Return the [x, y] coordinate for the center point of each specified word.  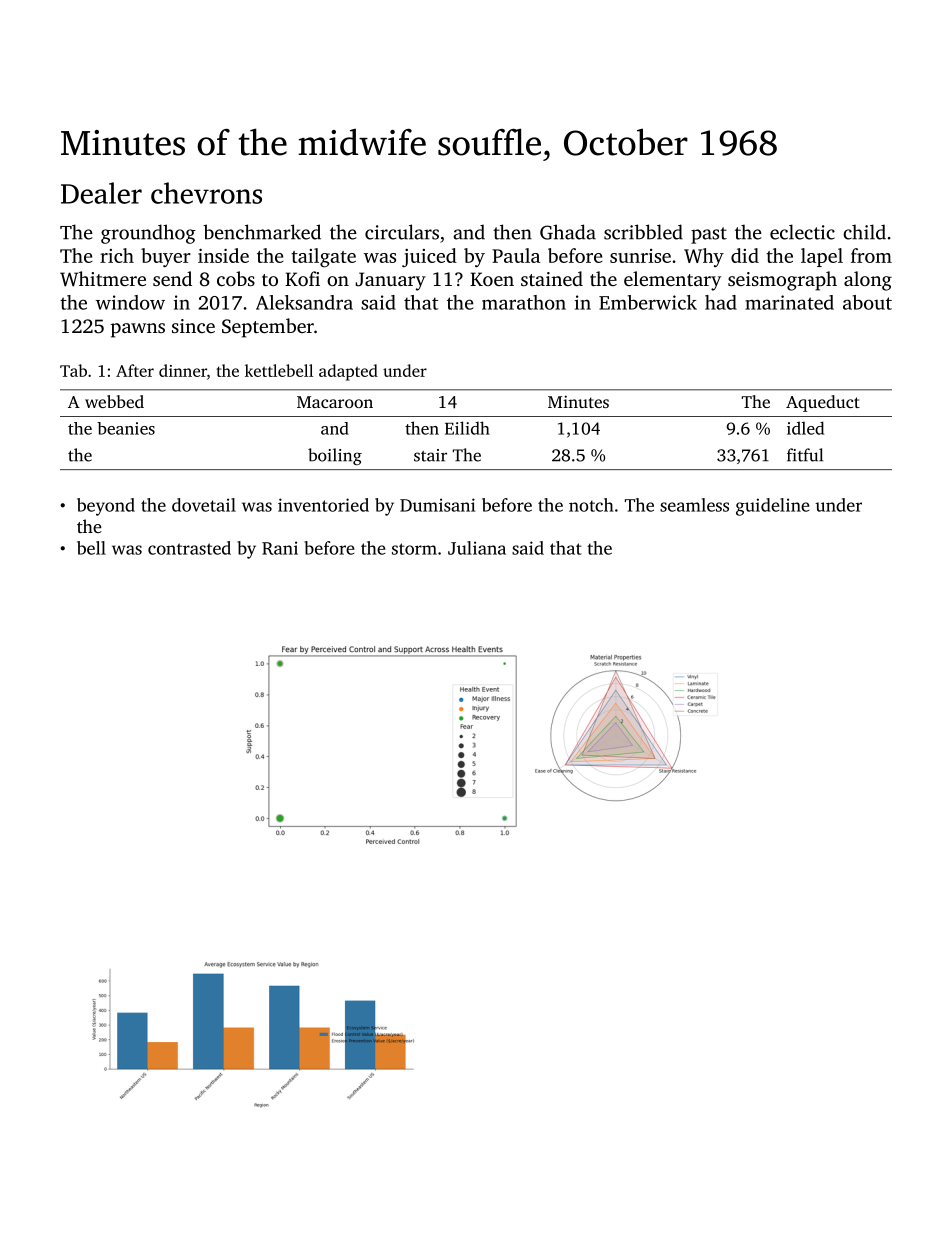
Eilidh [467, 428]
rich [117, 255]
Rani [280, 548]
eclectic [802, 232]
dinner [183, 370]
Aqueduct [823, 403]
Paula [516, 255]
